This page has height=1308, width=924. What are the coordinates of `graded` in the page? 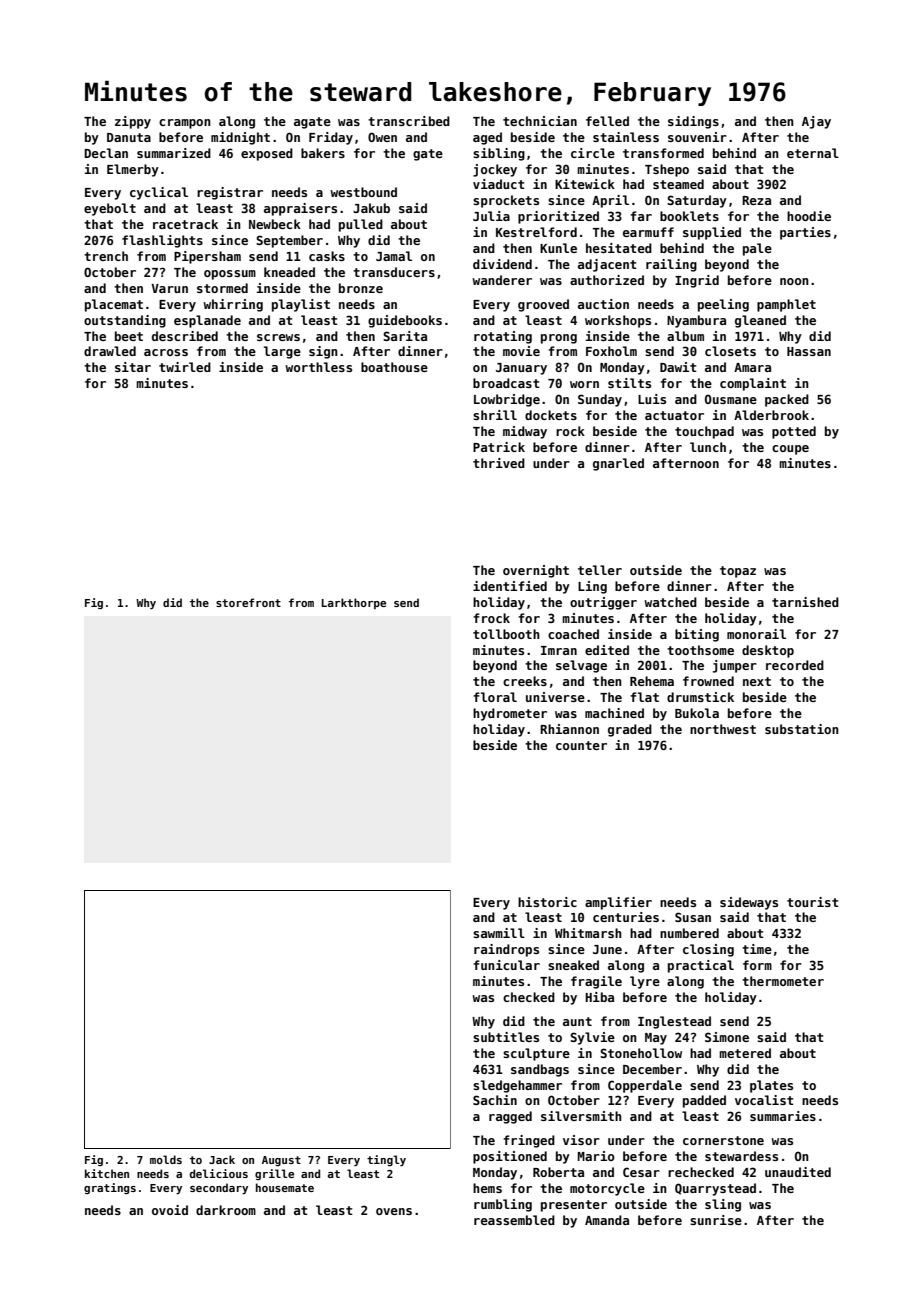 It's located at (630, 730).
